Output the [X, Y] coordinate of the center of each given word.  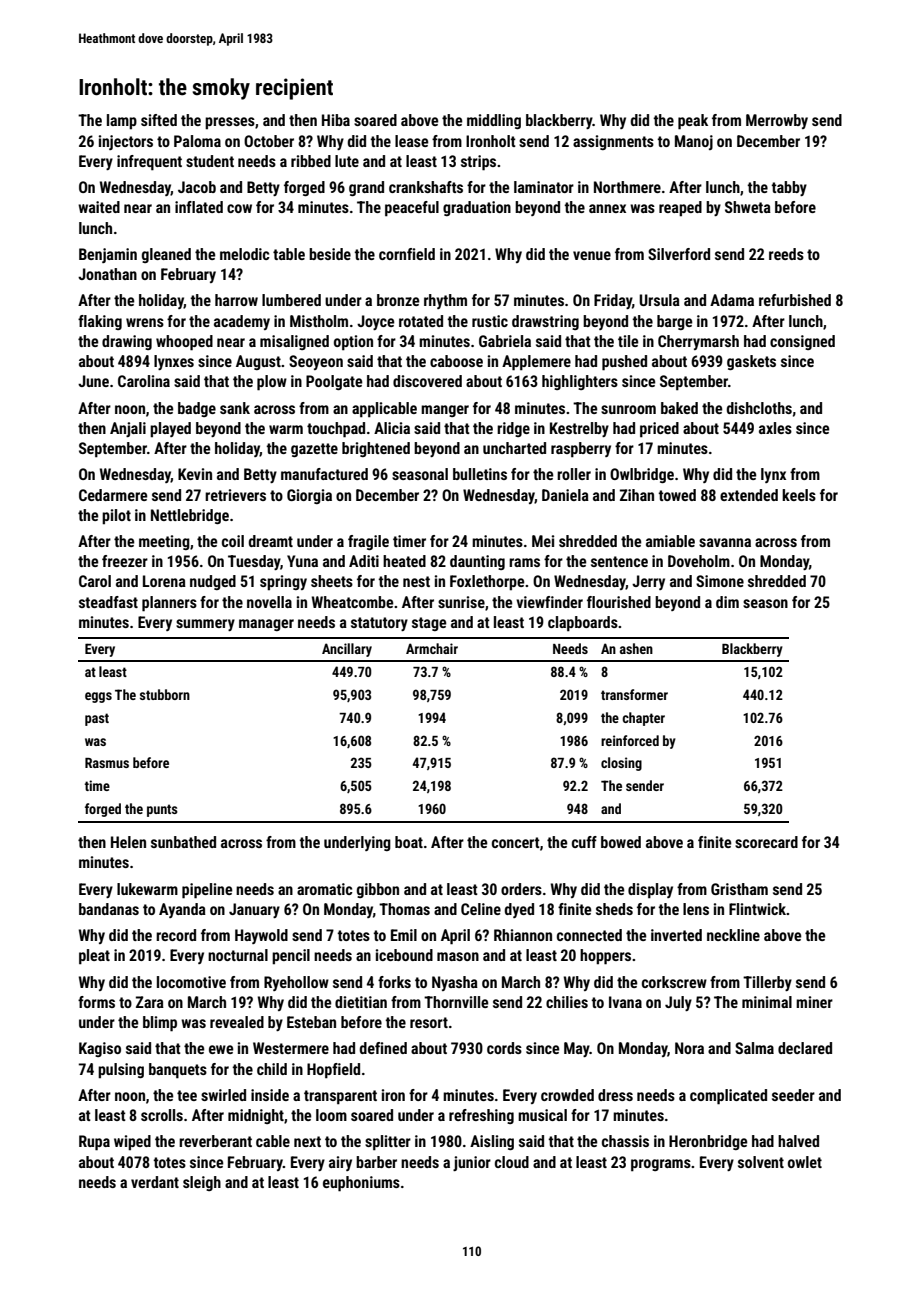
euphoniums [361, 1184]
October [269, 141]
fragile [368, 542]
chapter [643, 719]
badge [197, 409]
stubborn [165, 694]
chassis [625, 1141]
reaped [680, 209]
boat [409, 842]
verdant [155, 1182]
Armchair [432, 648]
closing [621, 764]
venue [592, 255]
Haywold [261, 936]
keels [799, 495]
